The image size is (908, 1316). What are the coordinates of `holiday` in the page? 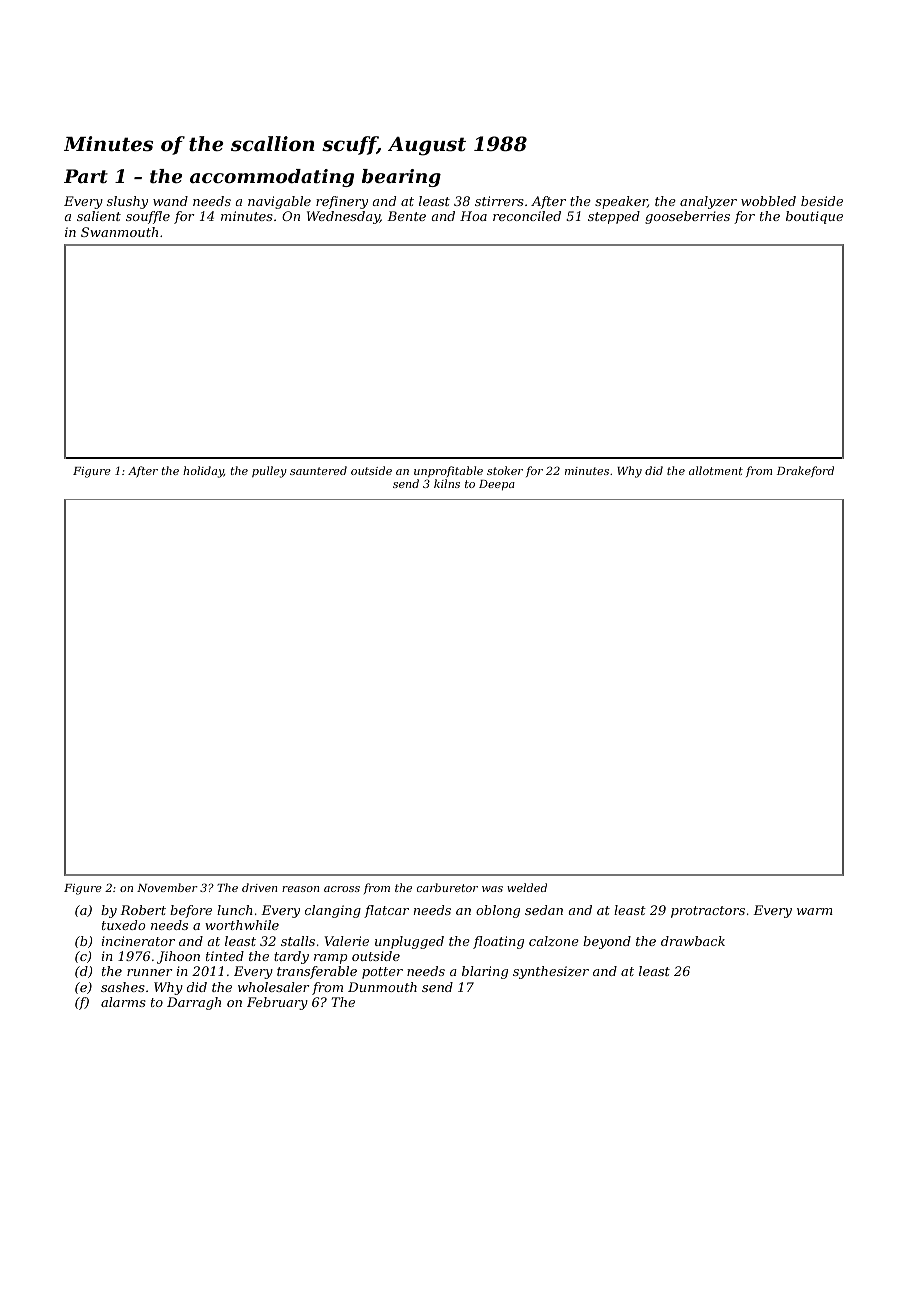 It's located at (203, 472).
